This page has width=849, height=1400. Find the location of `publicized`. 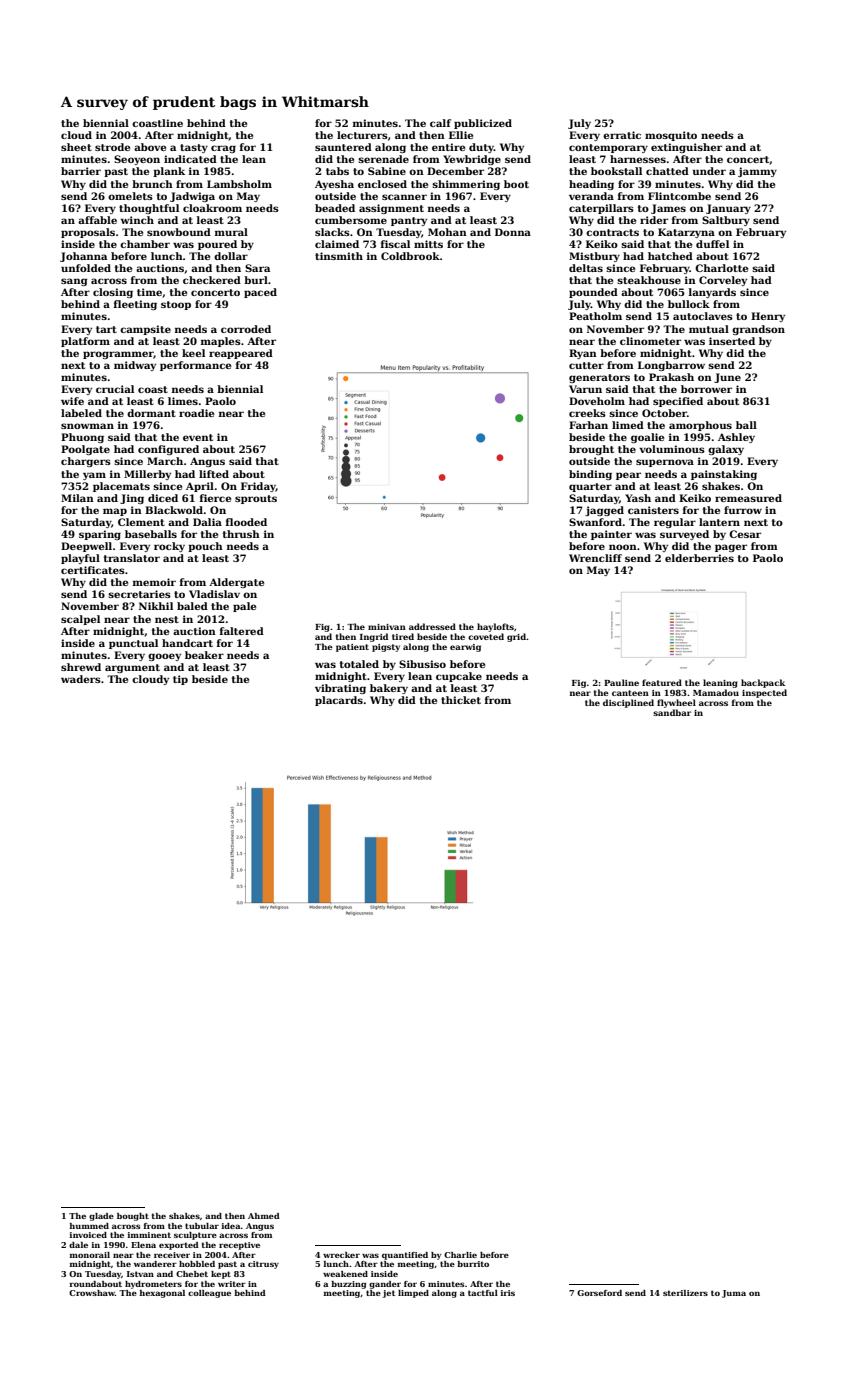

publicized is located at coordinates (483, 124).
